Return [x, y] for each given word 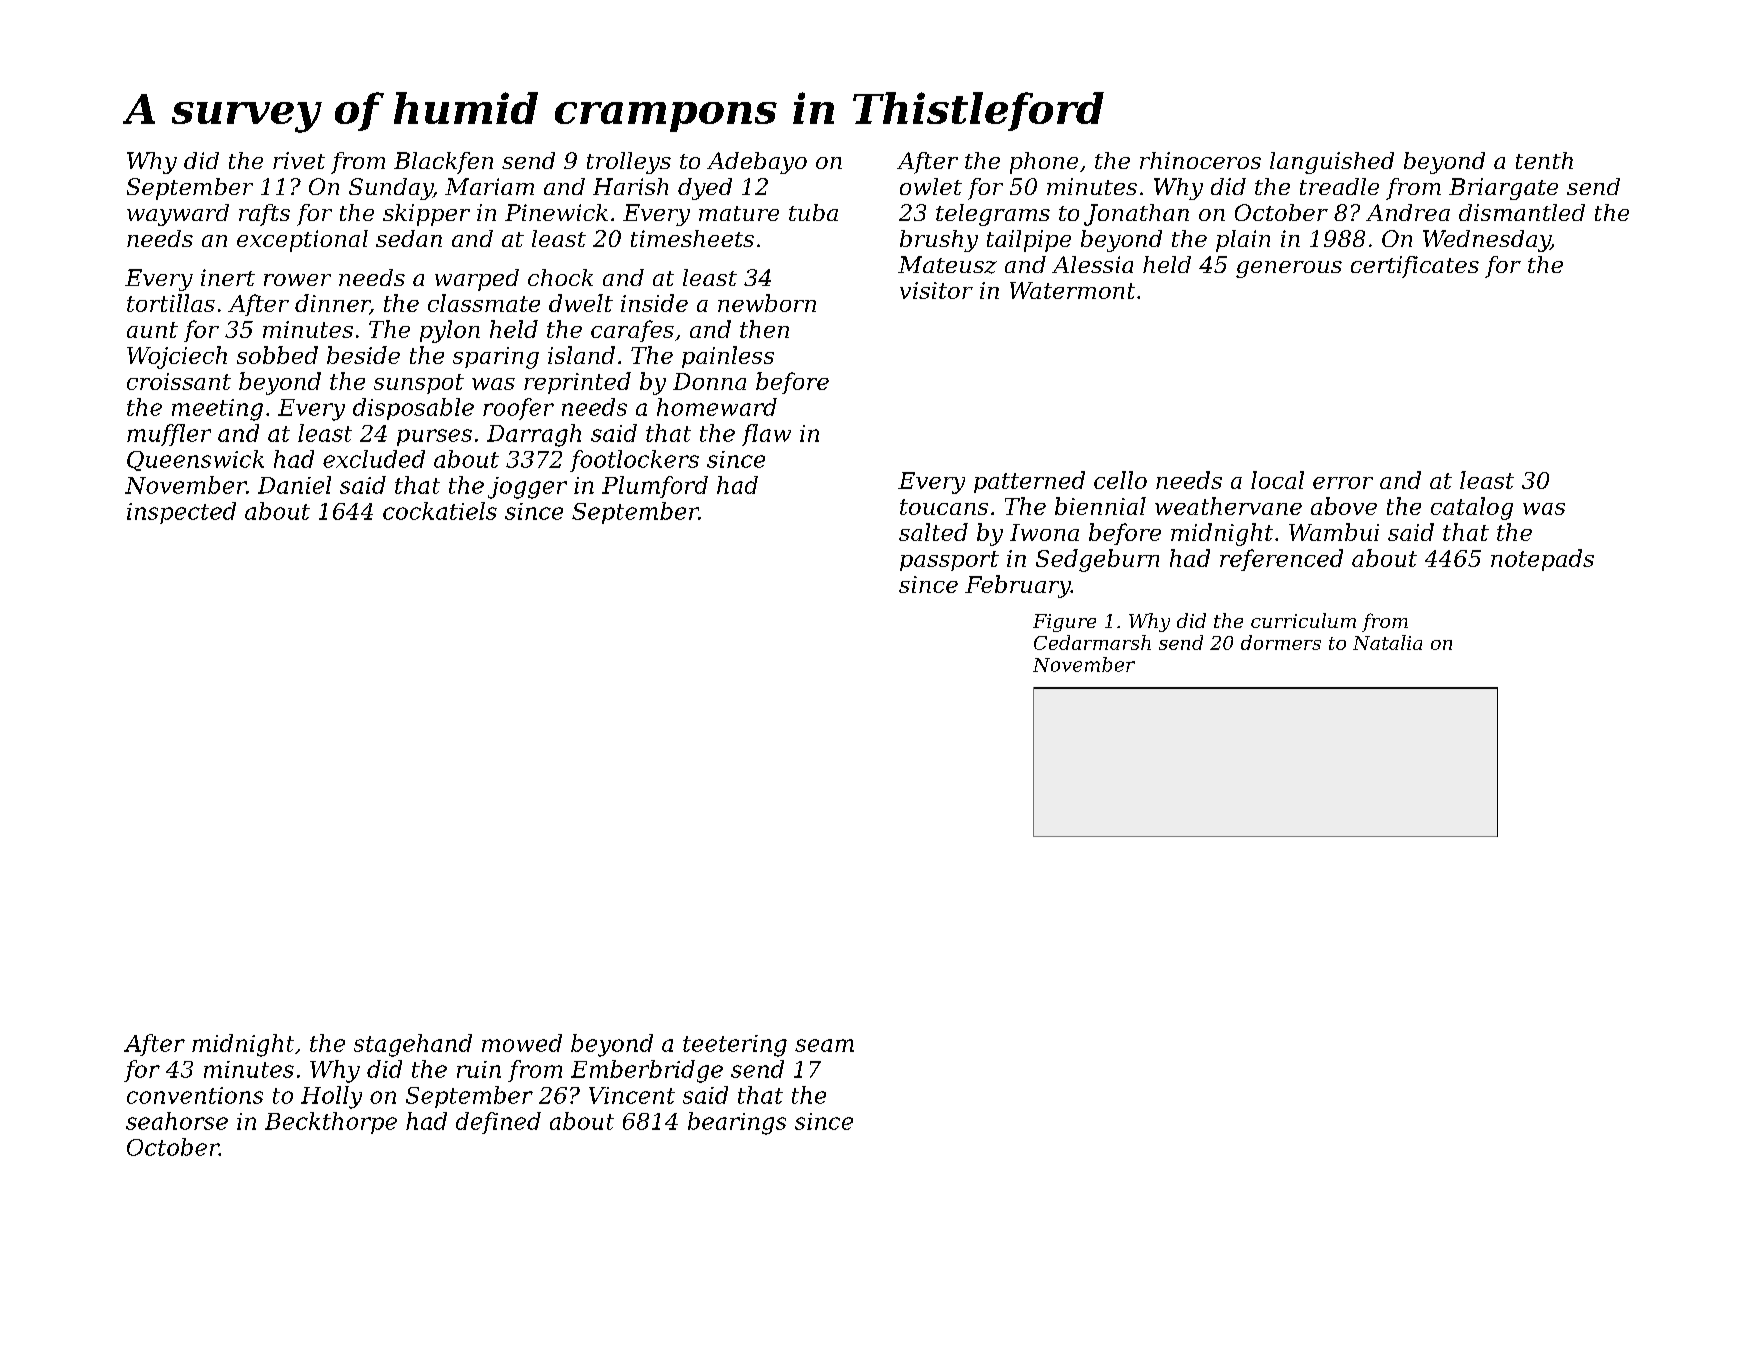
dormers [1281, 642]
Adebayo [757, 163]
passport [949, 561]
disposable [413, 409]
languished [1332, 163]
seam [824, 1045]
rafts [264, 215]
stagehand [413, 1045]
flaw [766, 435]
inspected [181, 513]
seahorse [177, 1121]
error [1343, 483]
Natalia [1387, 642]
